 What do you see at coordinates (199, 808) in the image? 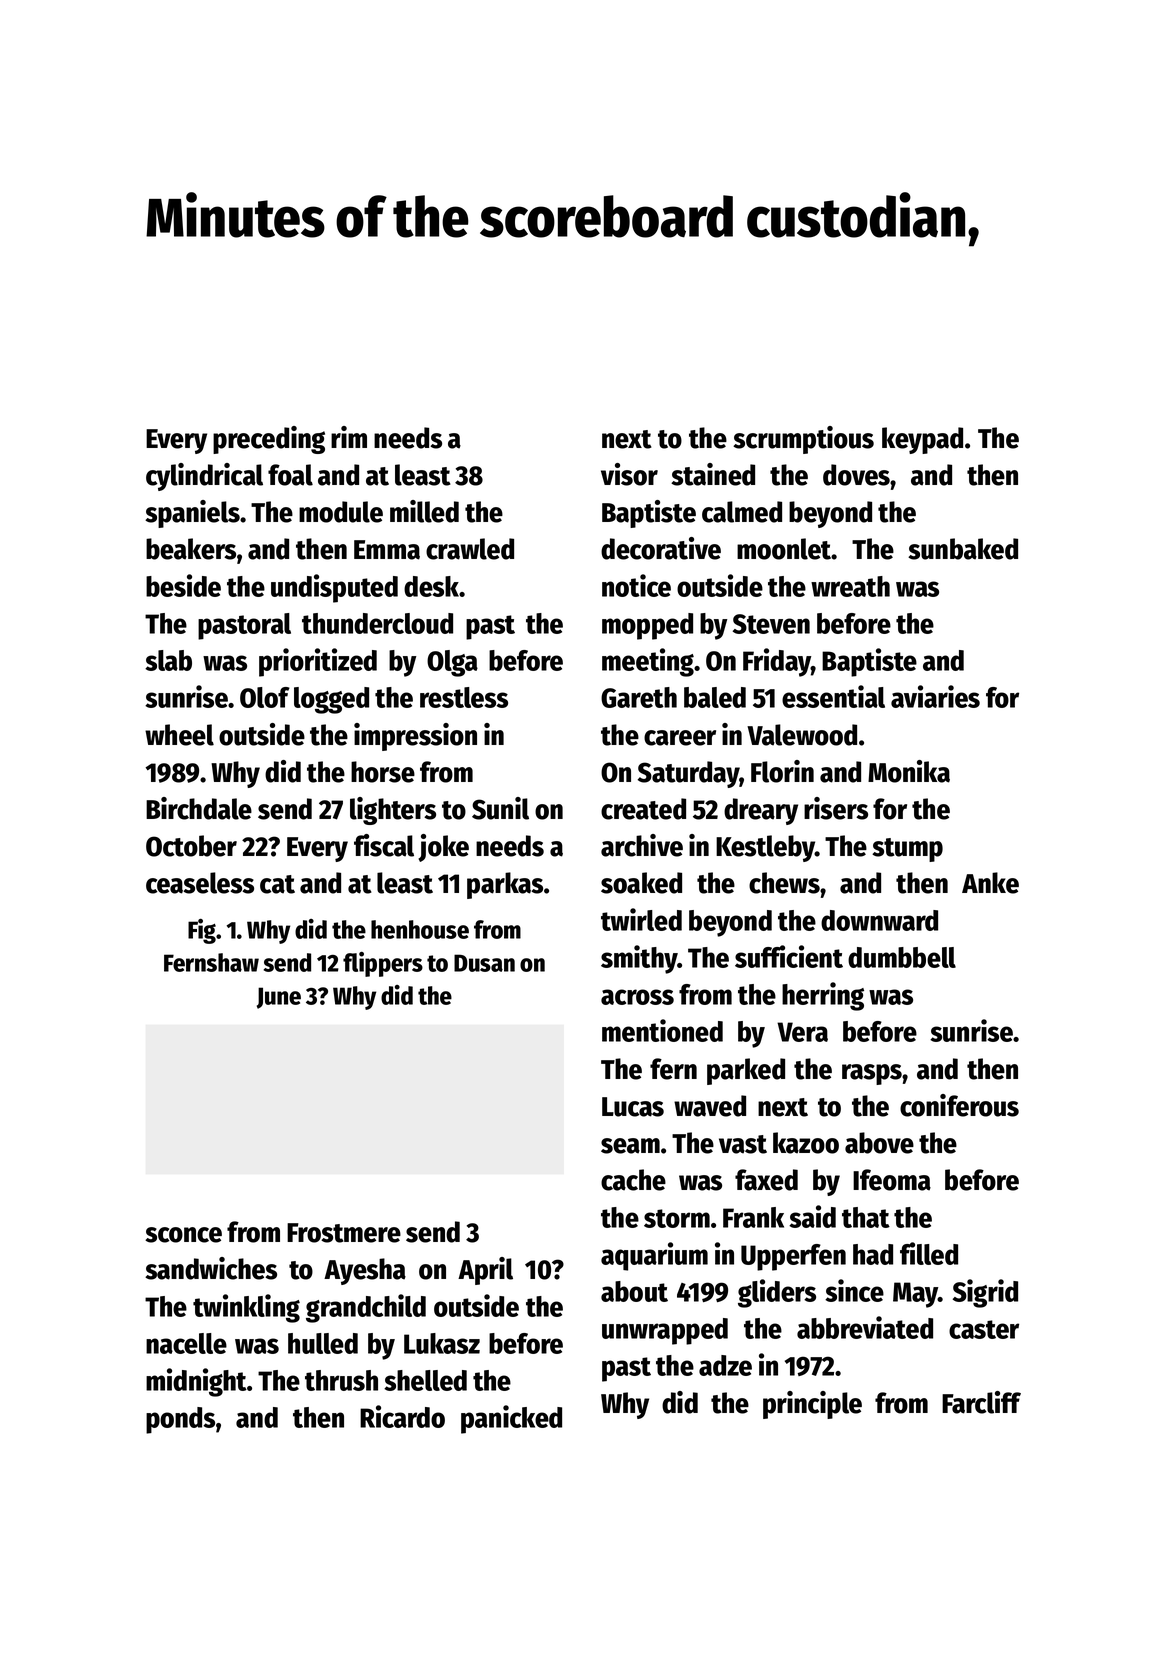
I see `Birchdale` at bounding box center [199, 808].
